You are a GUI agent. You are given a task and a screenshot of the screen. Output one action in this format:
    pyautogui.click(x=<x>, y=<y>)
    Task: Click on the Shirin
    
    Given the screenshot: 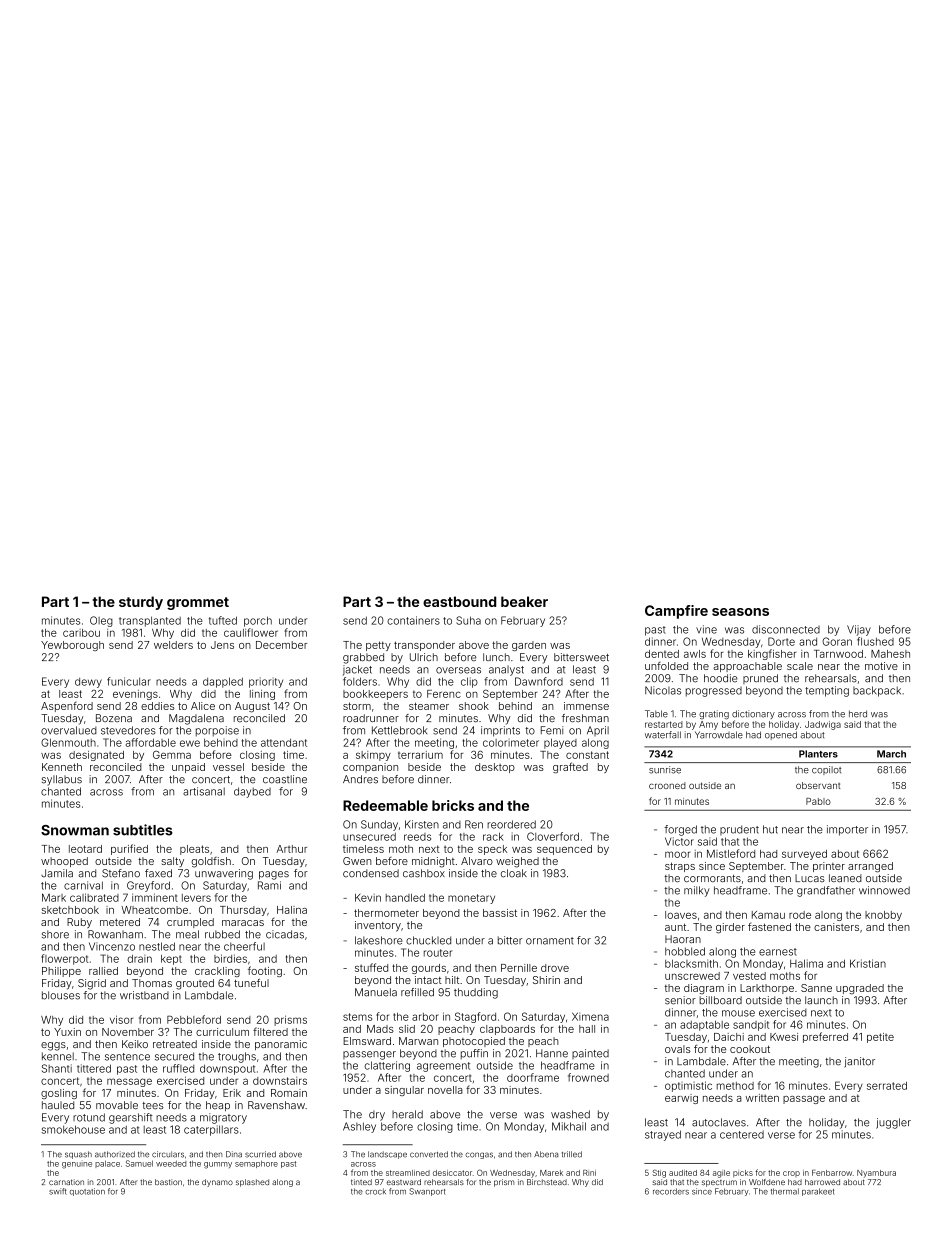 What is the action you would take?
    pyautogui.click(x=546, y=980)
